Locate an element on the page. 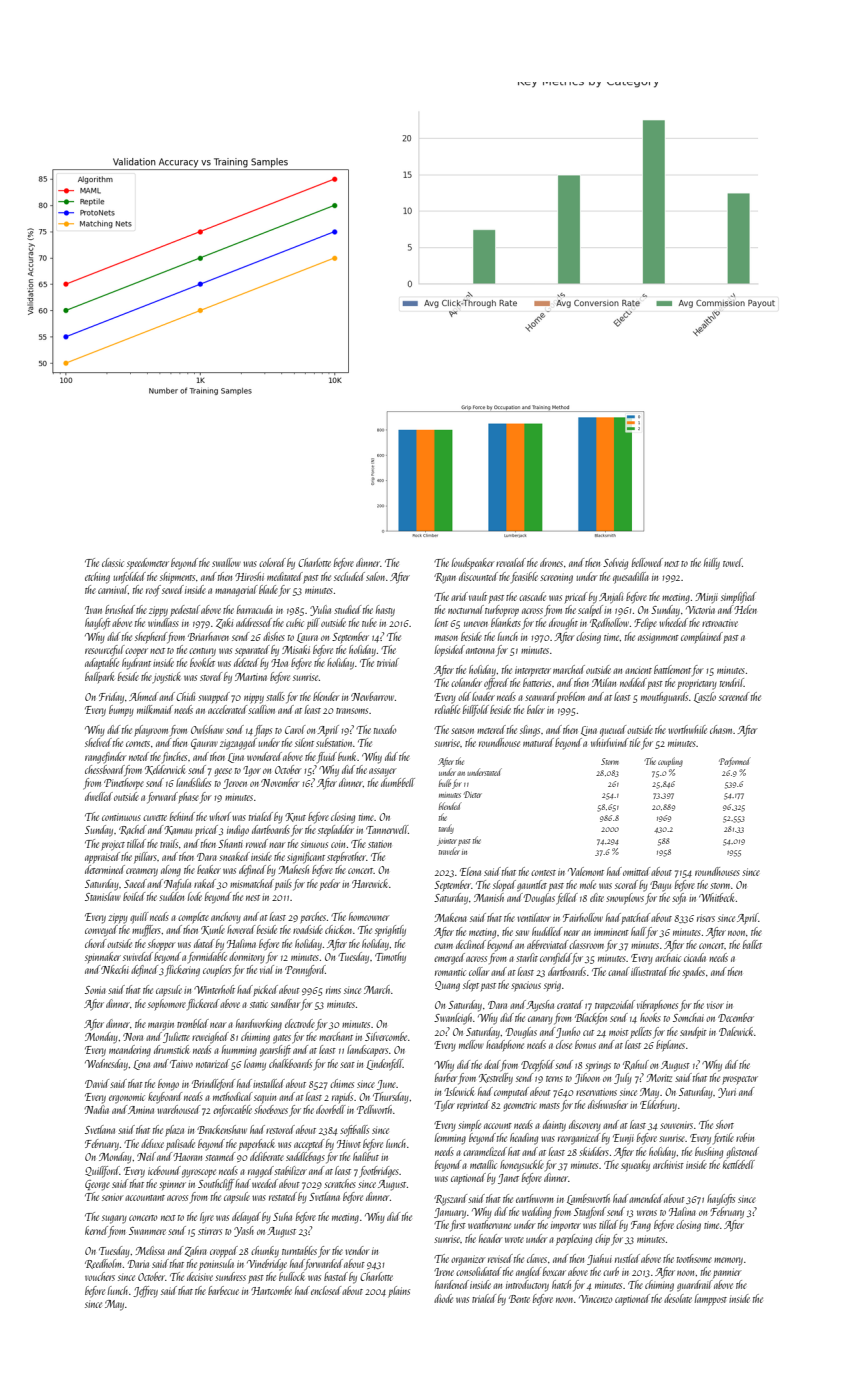 The height and width of the page is (1400, 849). couplers is located at coordinates (217, 970).
